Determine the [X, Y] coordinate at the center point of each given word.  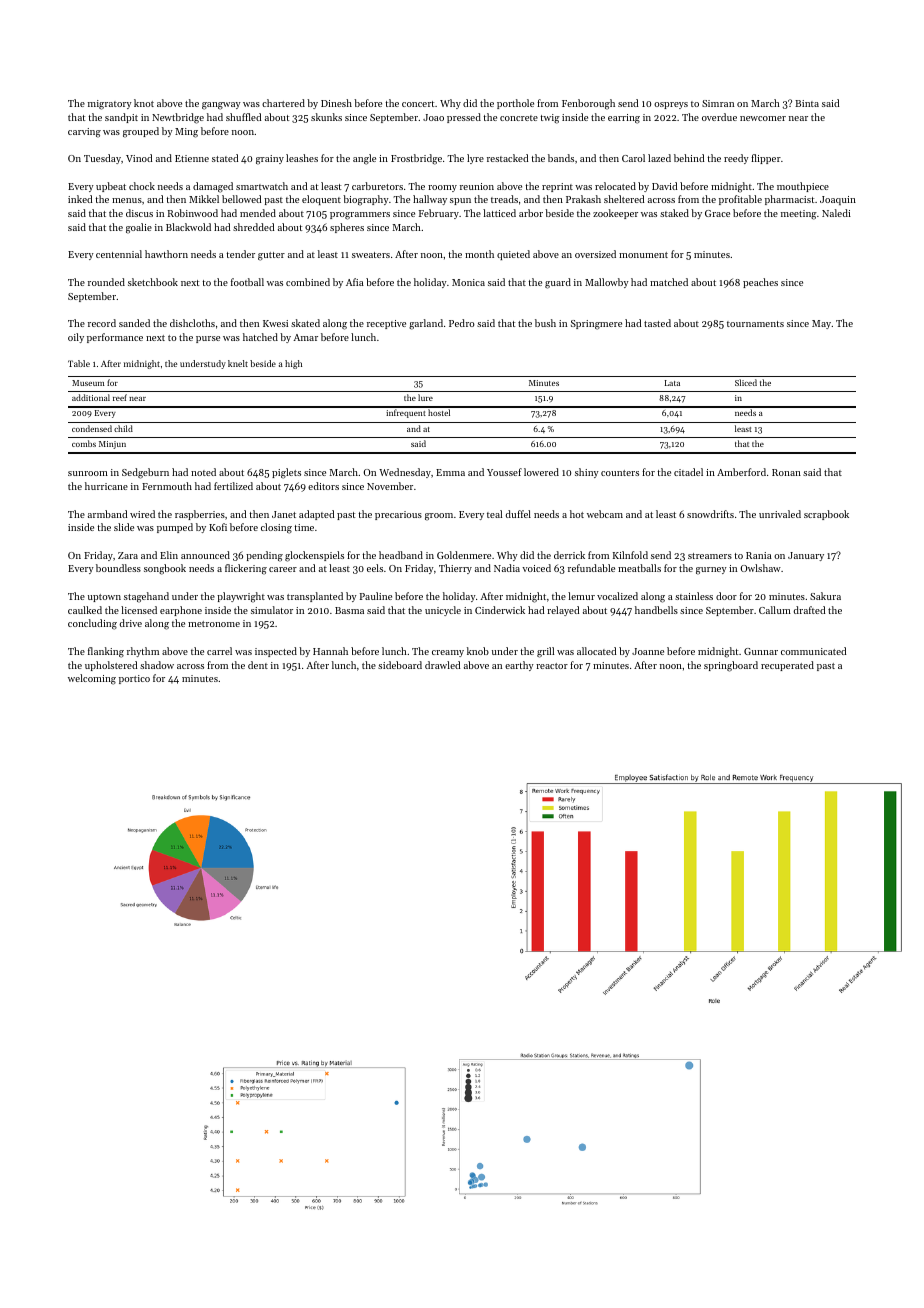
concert [418, 104]
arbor [531, 213]
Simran [718, 103]
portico [134, 679]
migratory [110, 105]
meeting [799, 215]
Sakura [825, 596]
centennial [119, 254]
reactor [552, 666]
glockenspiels [314, 556]
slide [124, 527]
